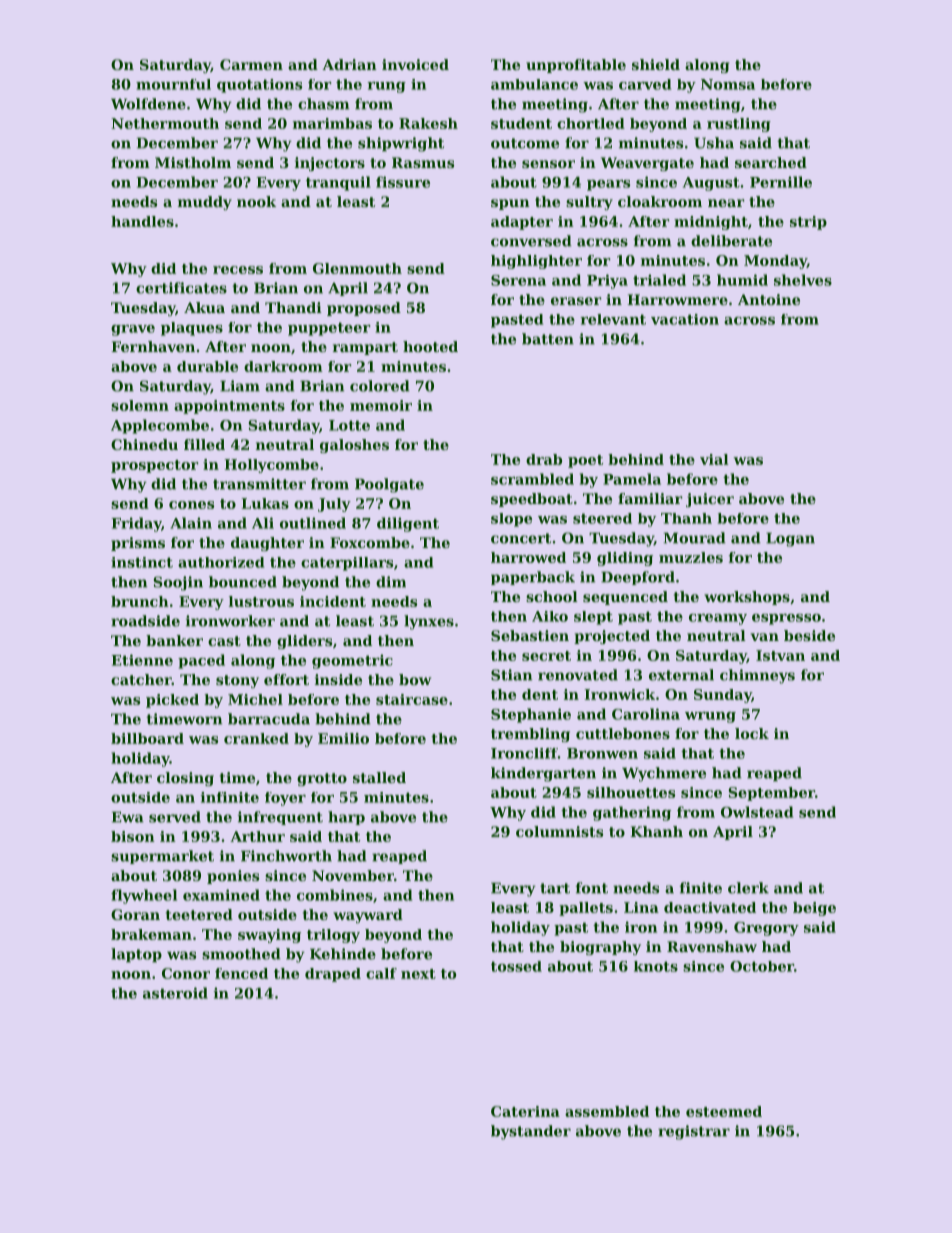  Describe the element at coordinates (380, 386) in the image. I see `colored` at that location.
